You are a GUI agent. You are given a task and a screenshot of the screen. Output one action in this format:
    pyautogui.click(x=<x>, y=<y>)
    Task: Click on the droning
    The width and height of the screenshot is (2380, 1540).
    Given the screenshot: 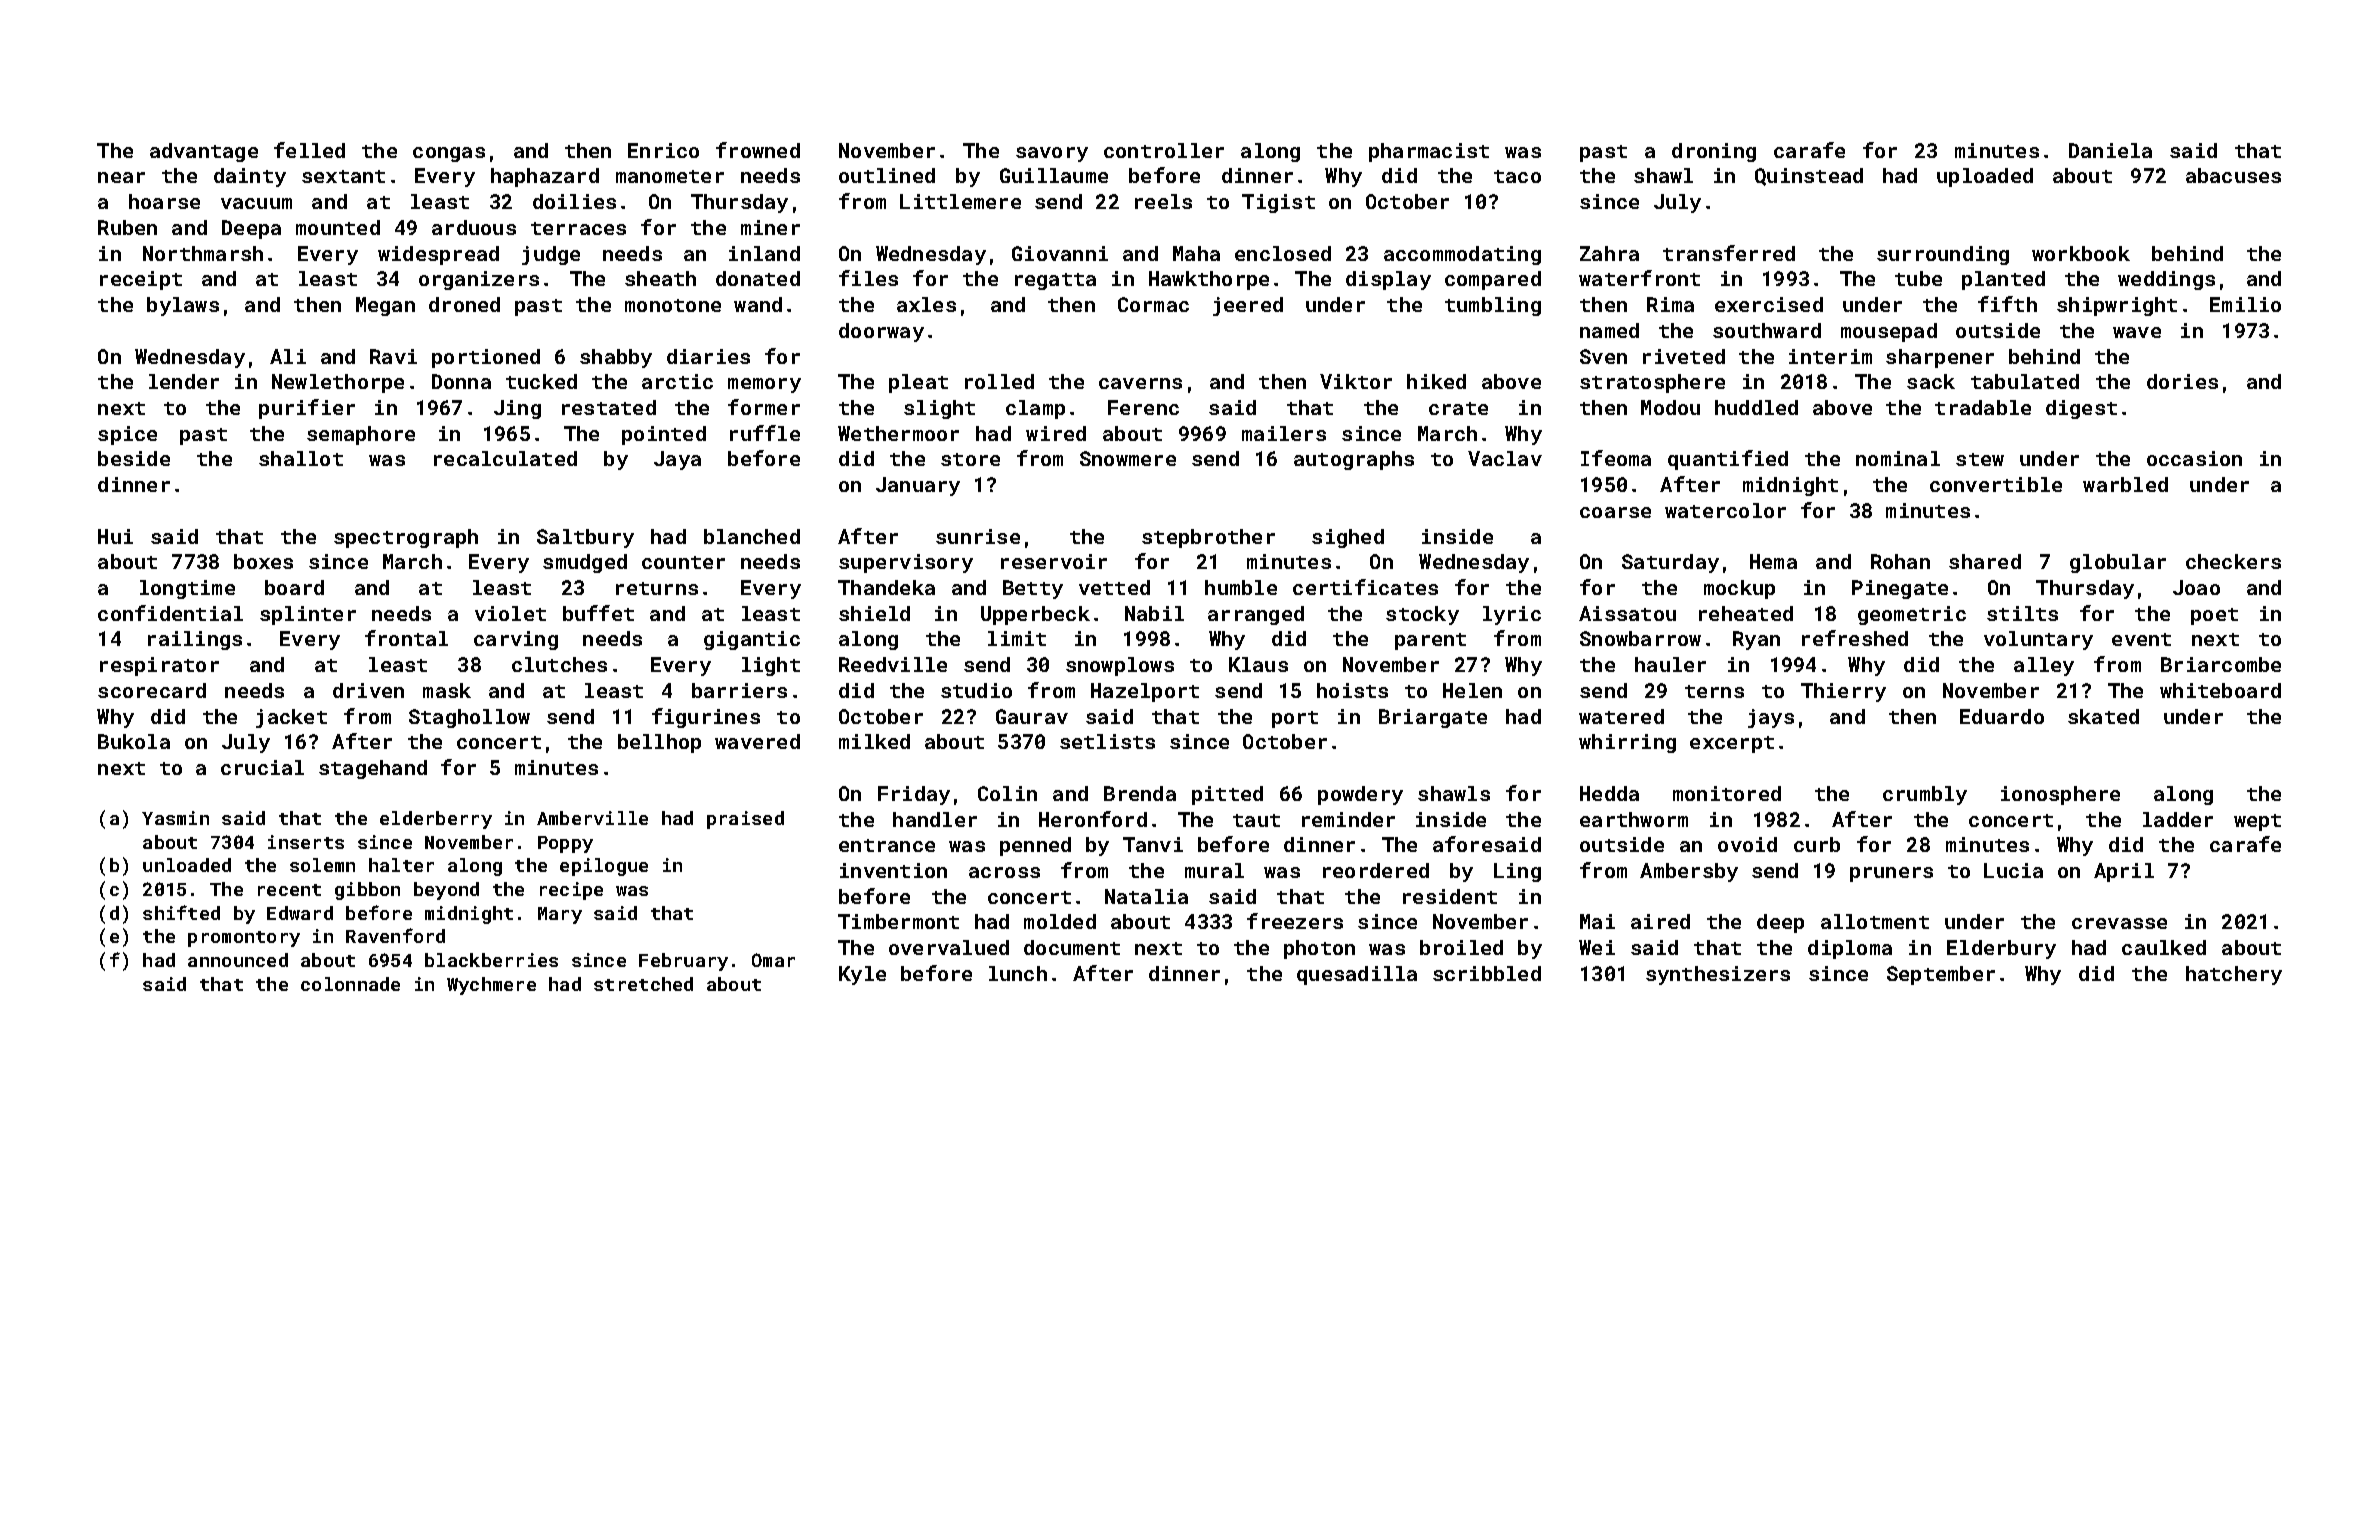 What is the action you would take?
    pyautogui.click(x=1714, y=152)
